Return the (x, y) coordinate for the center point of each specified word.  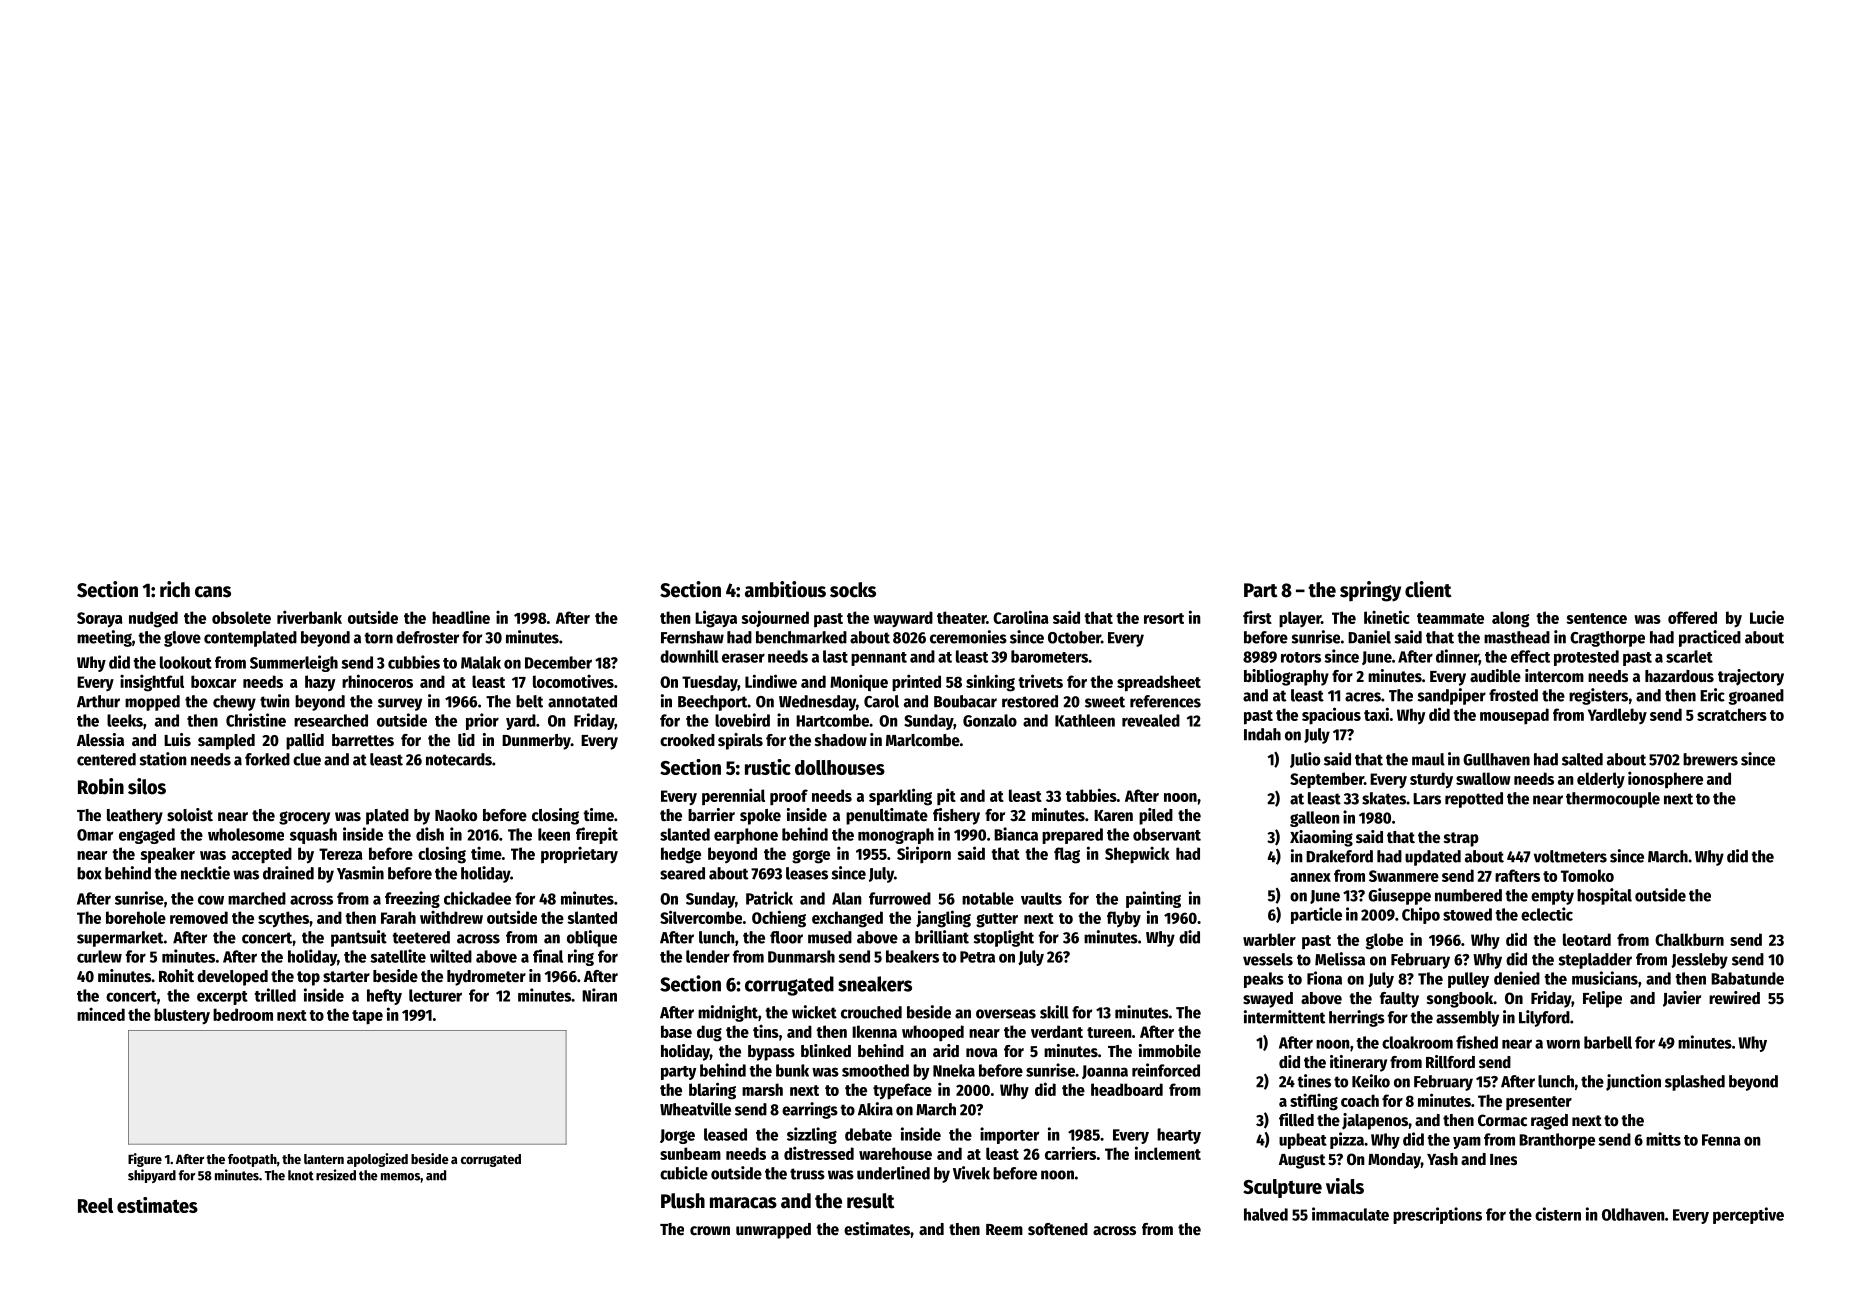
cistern (1558, 1214)
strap (1461, 839)
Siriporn (924, 854)
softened (1058, 1229)
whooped (933, 1033)
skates (1384, 798)
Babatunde (1747, 978)
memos (400, 1177)
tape (367, 1017)
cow (211, 900)
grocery (304, 818)
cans (213, 592)
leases (807, 873)
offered (1692, 617)
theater (961, 617)
